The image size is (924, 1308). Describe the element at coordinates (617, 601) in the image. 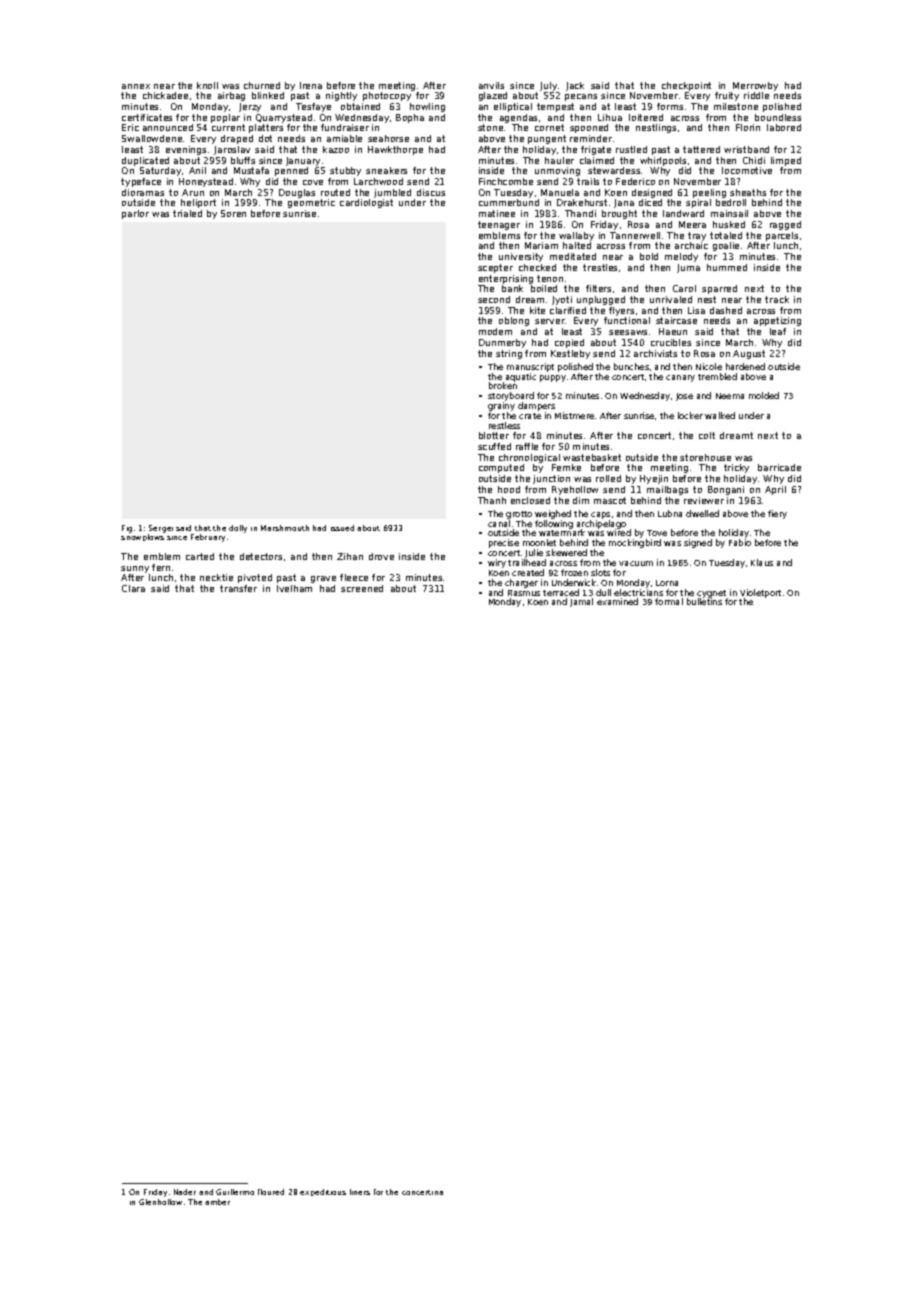

I see `examined` at that location.
